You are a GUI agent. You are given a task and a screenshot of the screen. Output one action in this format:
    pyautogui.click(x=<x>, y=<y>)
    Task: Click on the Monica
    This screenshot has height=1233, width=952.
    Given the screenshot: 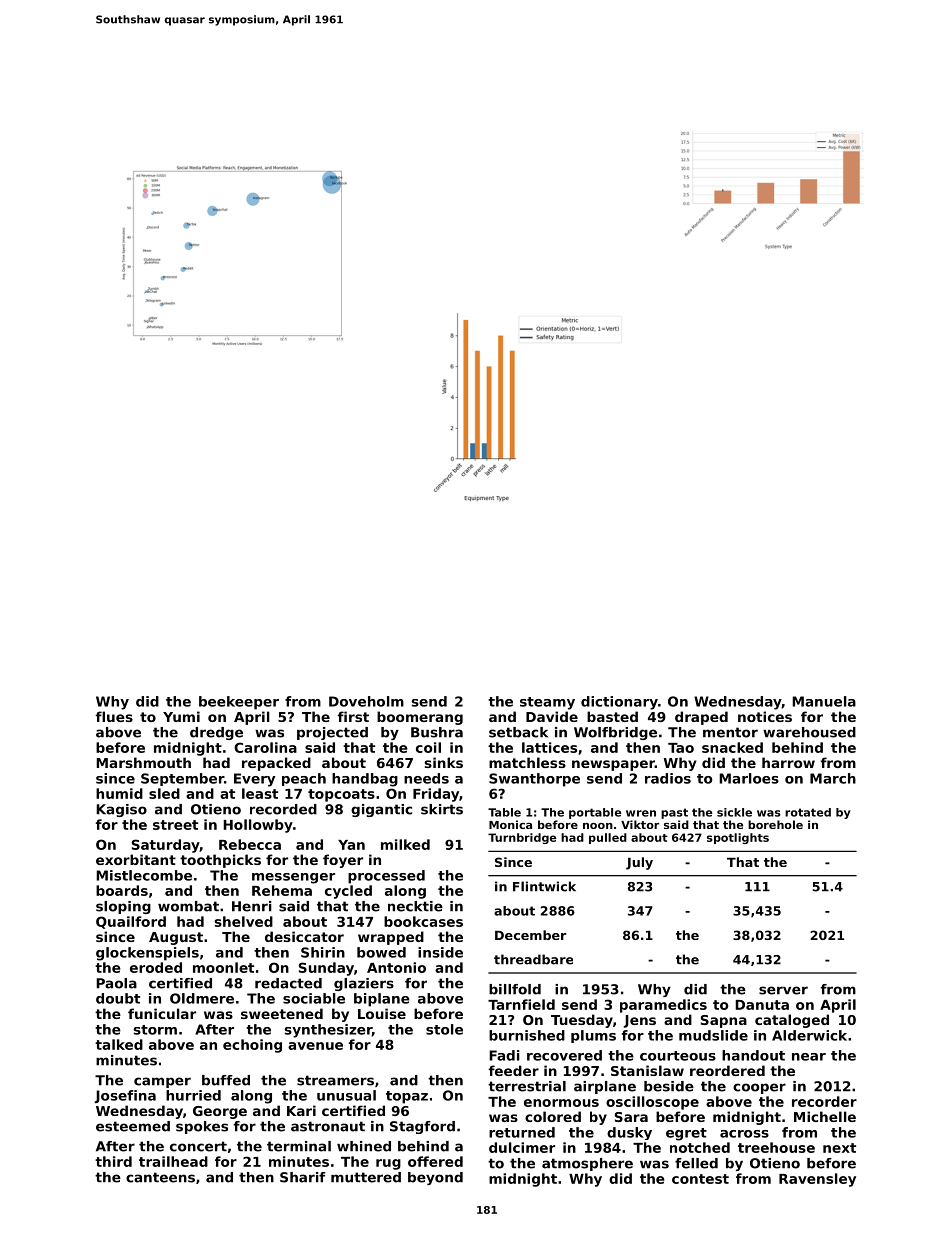 What is the action you would take?
    pyautogui.click(x=510, y=824)
